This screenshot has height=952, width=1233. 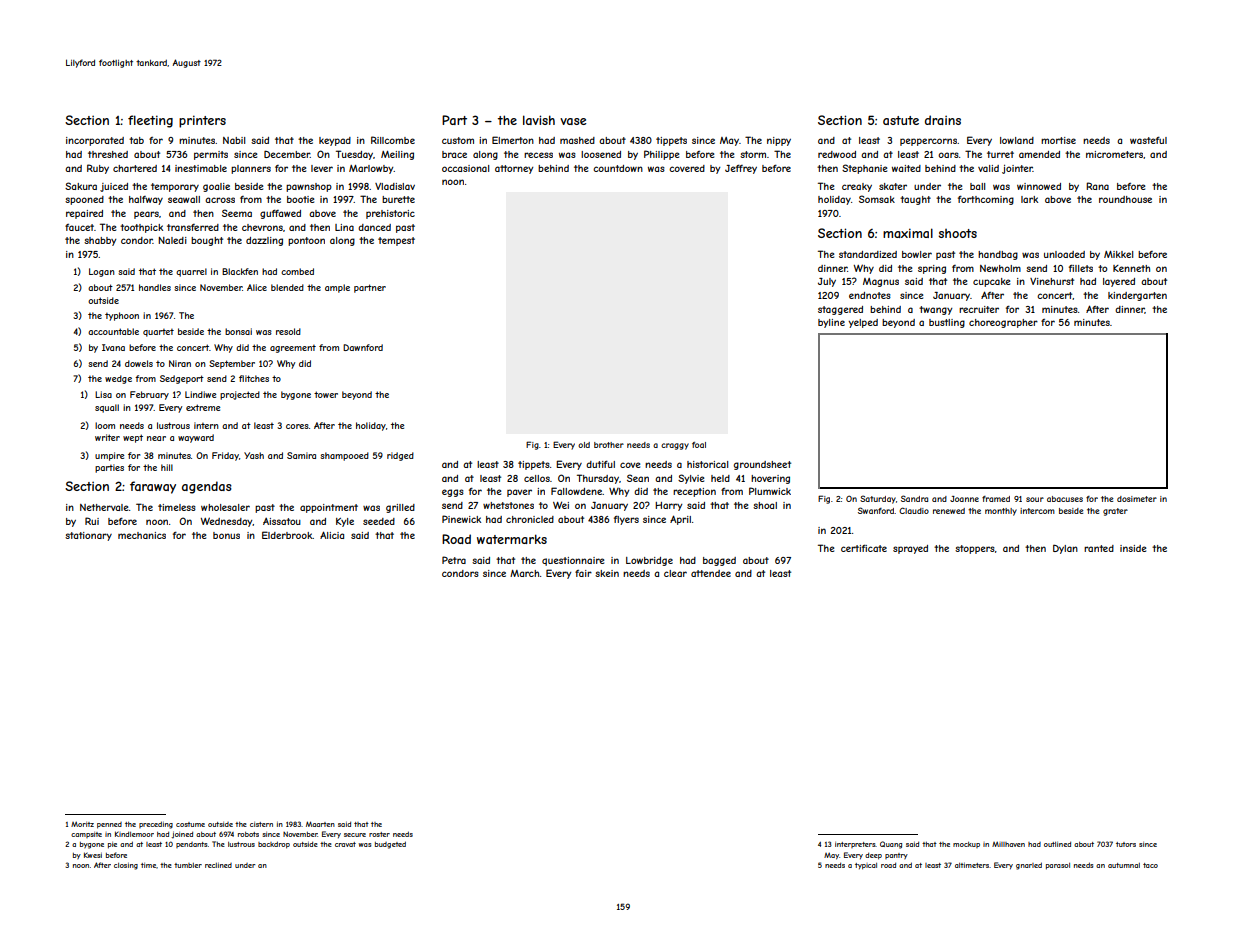 I want to click on nippy, so click(x=779, y=141).
